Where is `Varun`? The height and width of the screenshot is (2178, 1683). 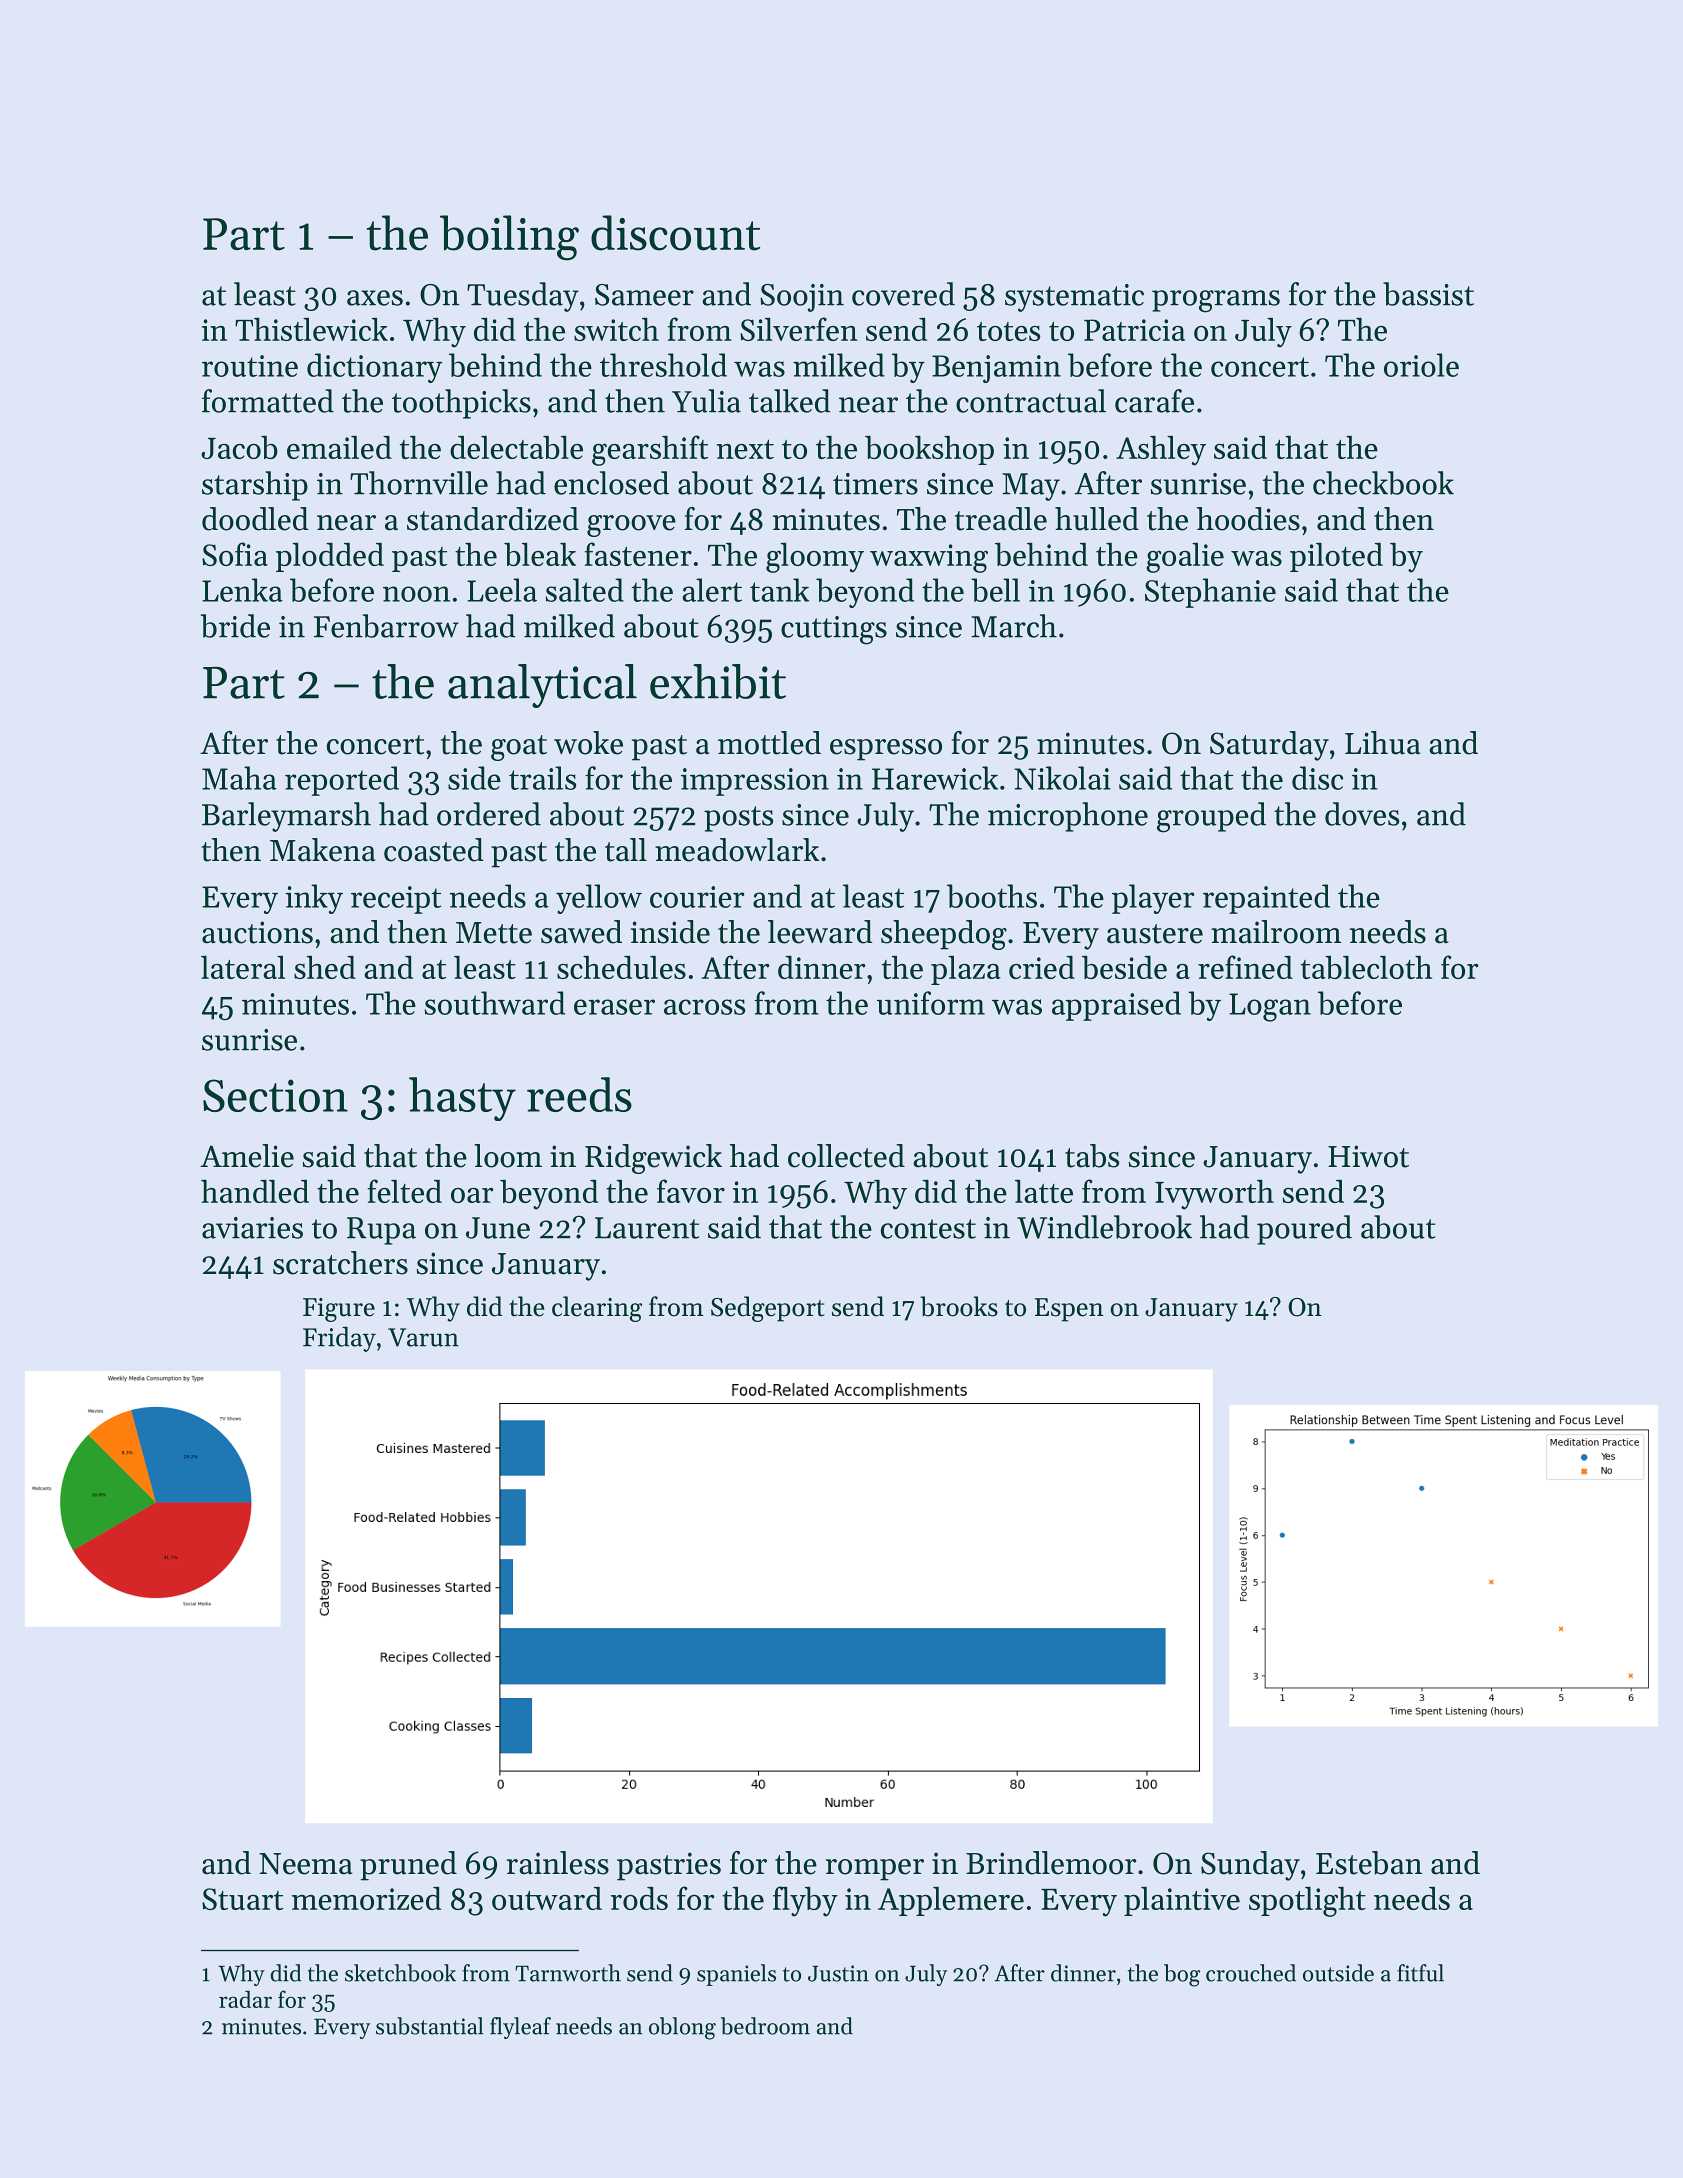
Varun is located at coordinates (423, 1337).
